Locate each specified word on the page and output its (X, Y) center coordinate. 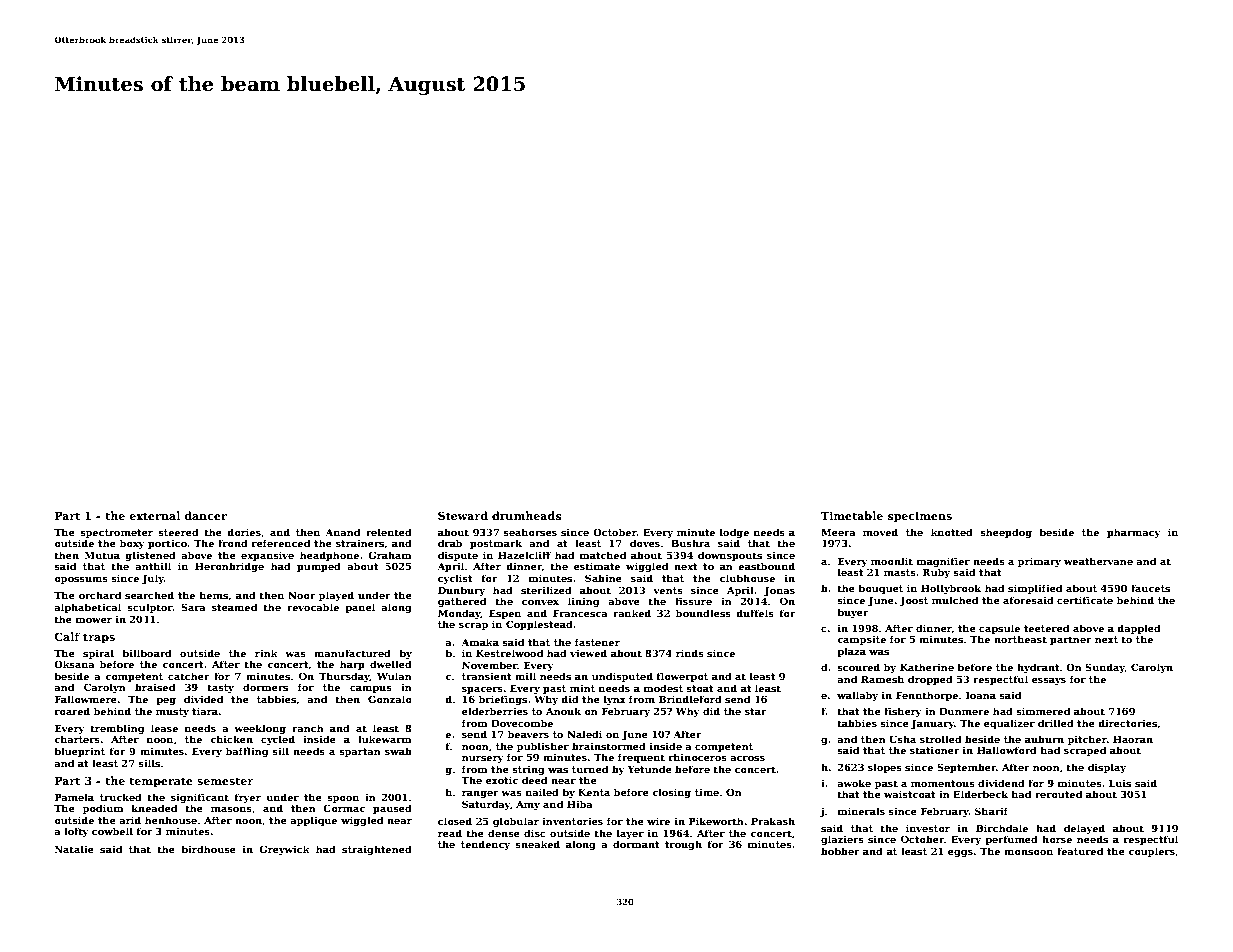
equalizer (1009, 724)
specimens (920, 517)
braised (155, 687)
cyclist (455, 579)
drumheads (526, 515)
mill (525, 676)
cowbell (112, 831)
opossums (81, 580)
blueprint (79, 752)
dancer (205, 515)
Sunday (1105, 668)
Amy (528, 805)
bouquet (880, 589)
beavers (528, 734)
